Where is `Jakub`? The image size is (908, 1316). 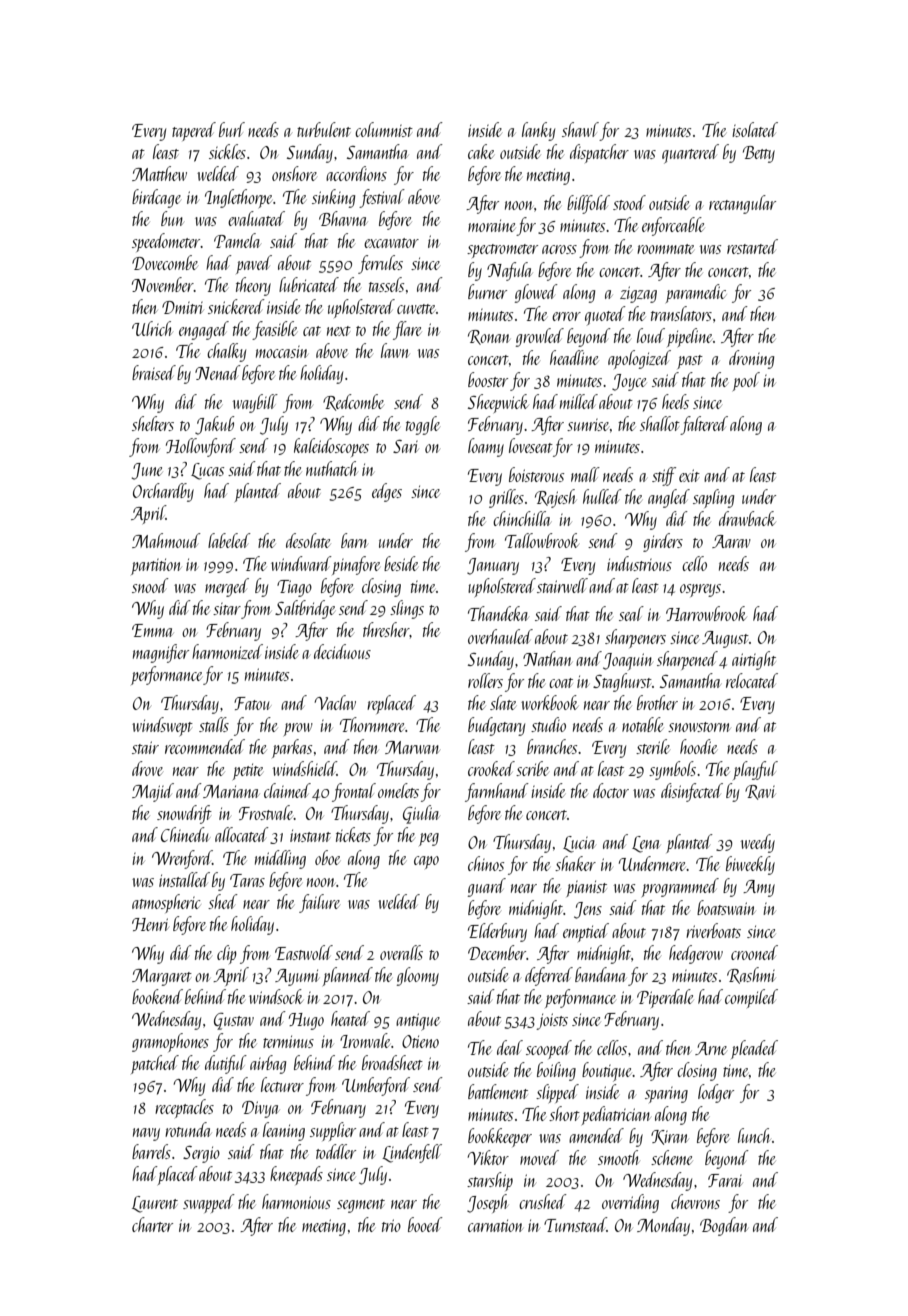
Jakub is located at coordinates (214, 425).
